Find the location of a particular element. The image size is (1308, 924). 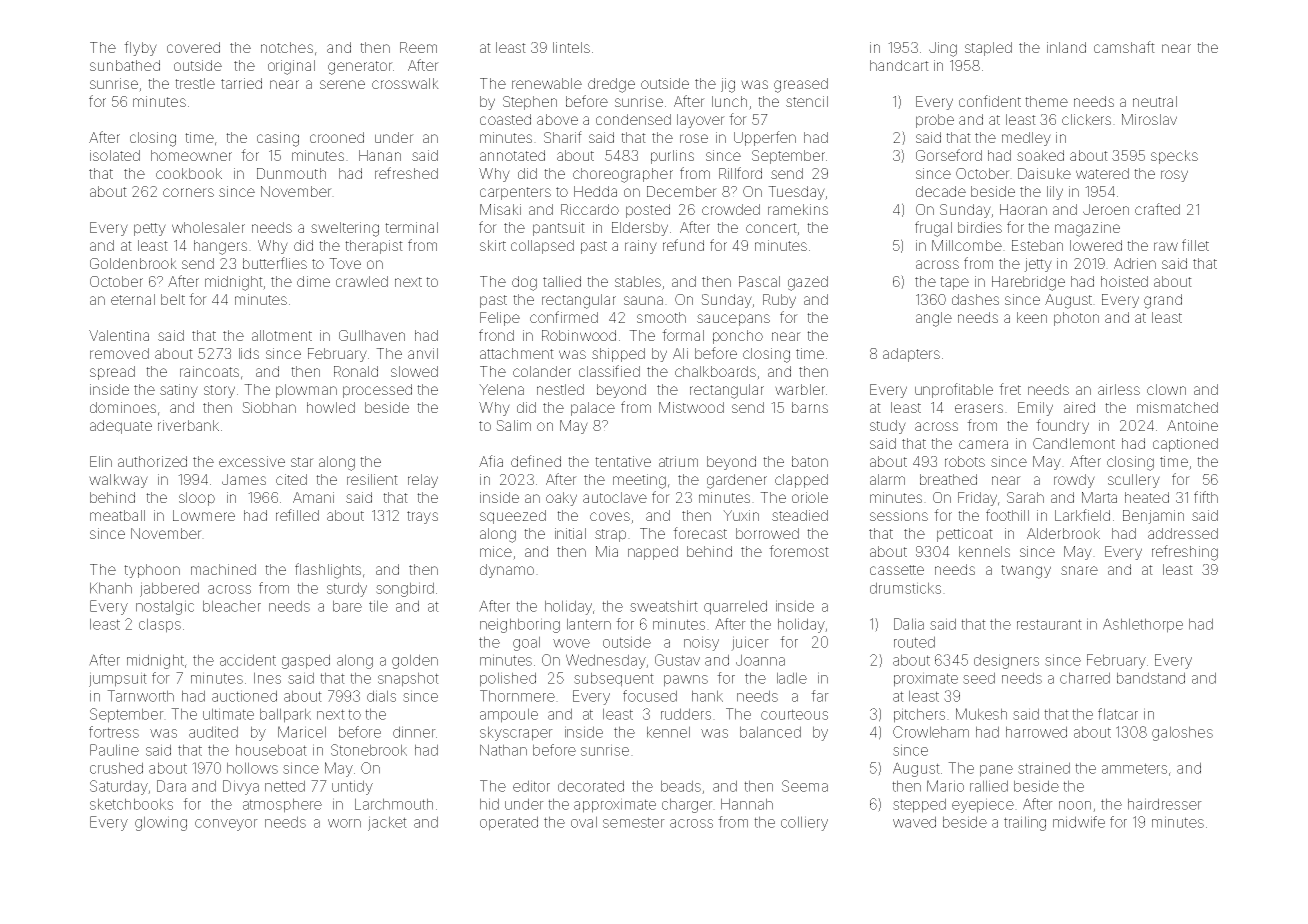

sketchbooks is located at coordinates (131, 804).
